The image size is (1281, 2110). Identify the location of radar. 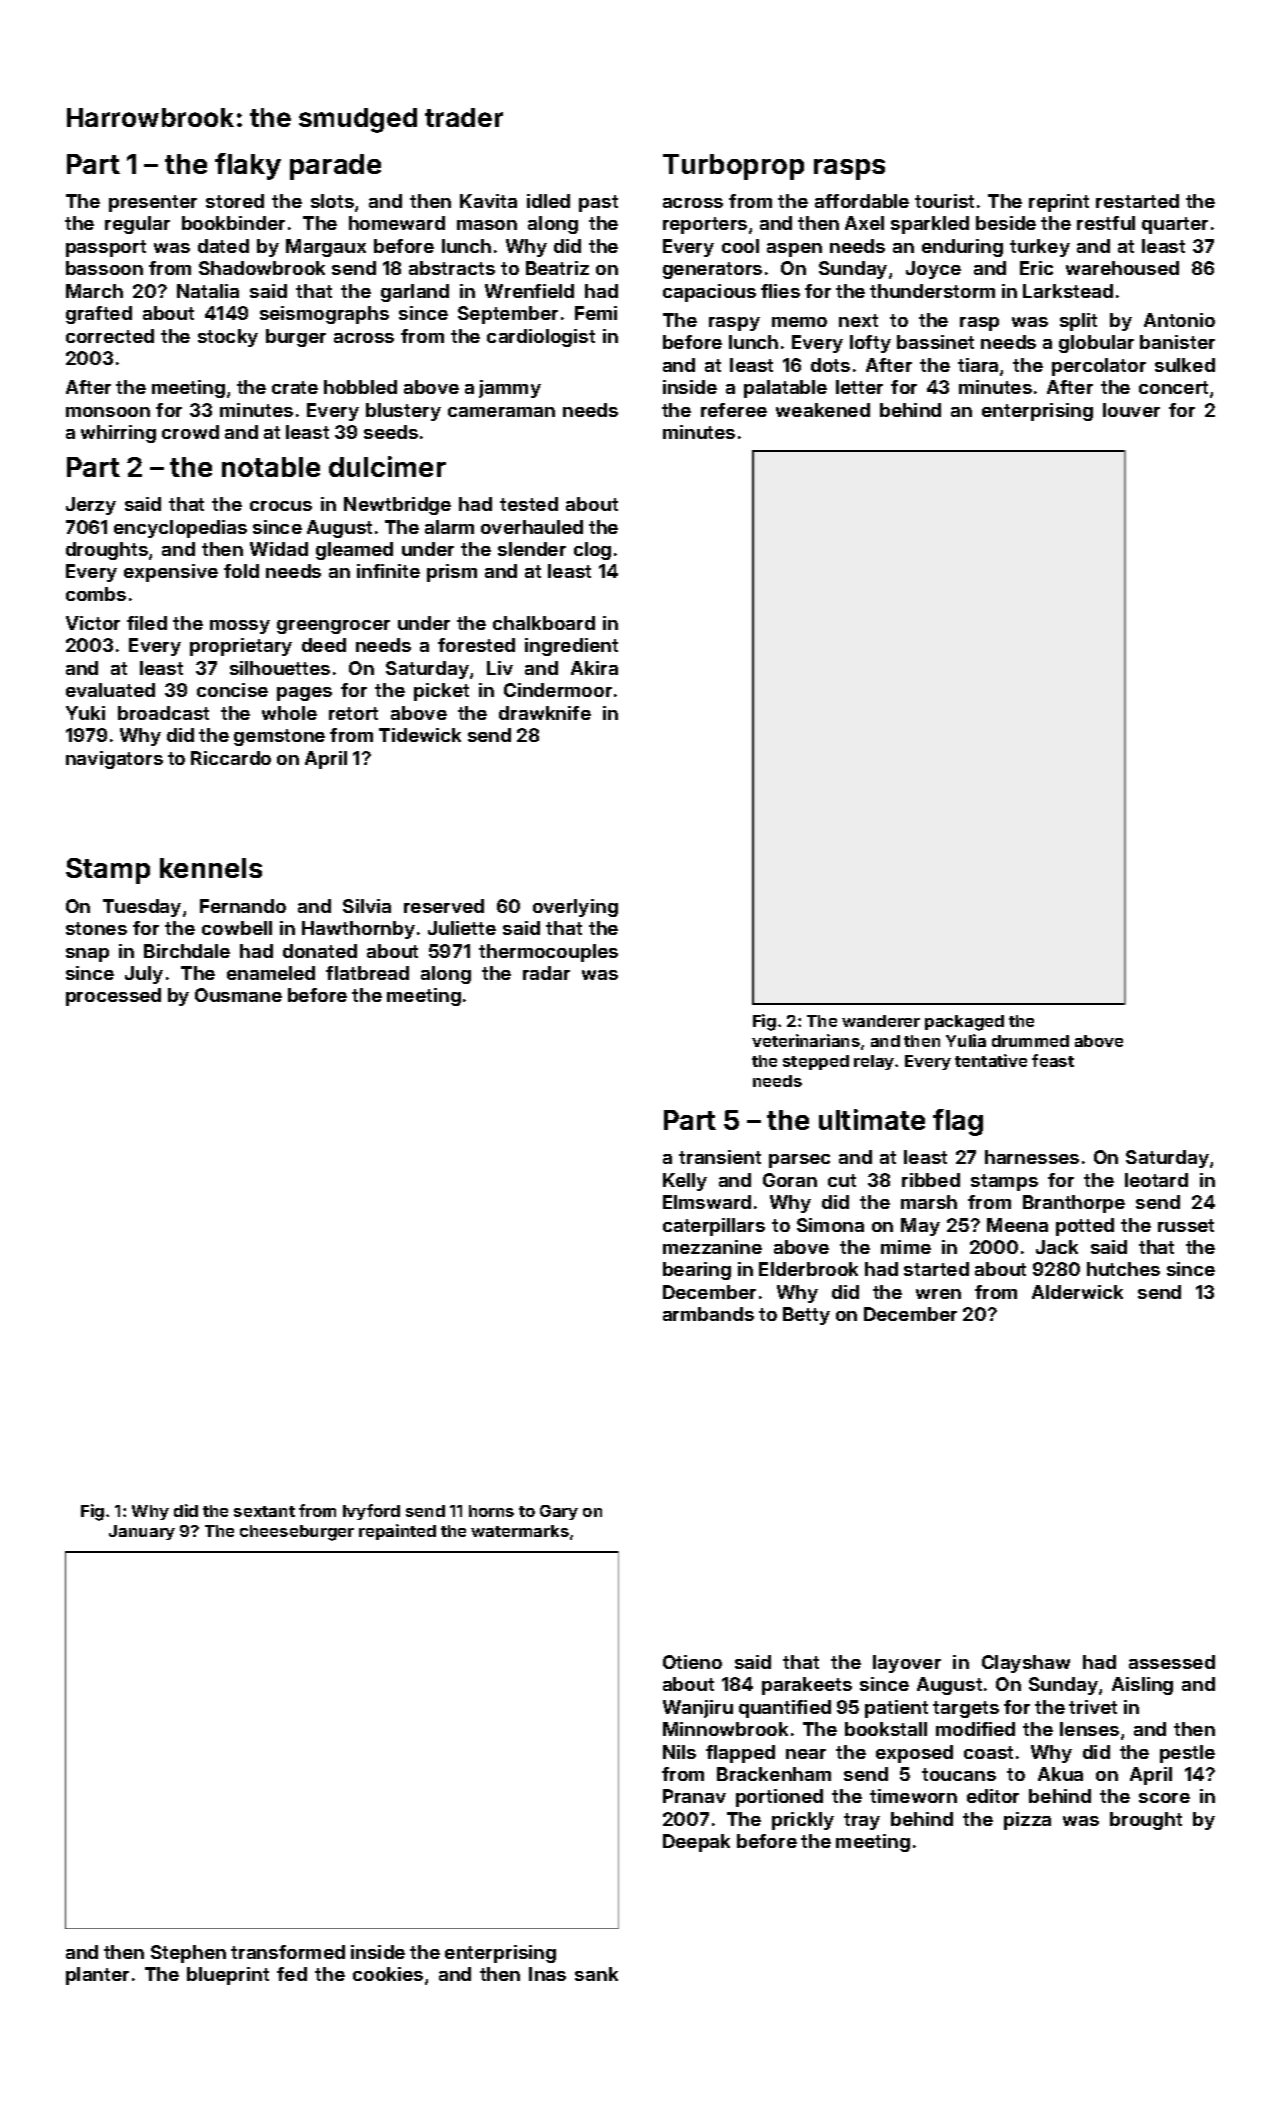
(546, 973).
